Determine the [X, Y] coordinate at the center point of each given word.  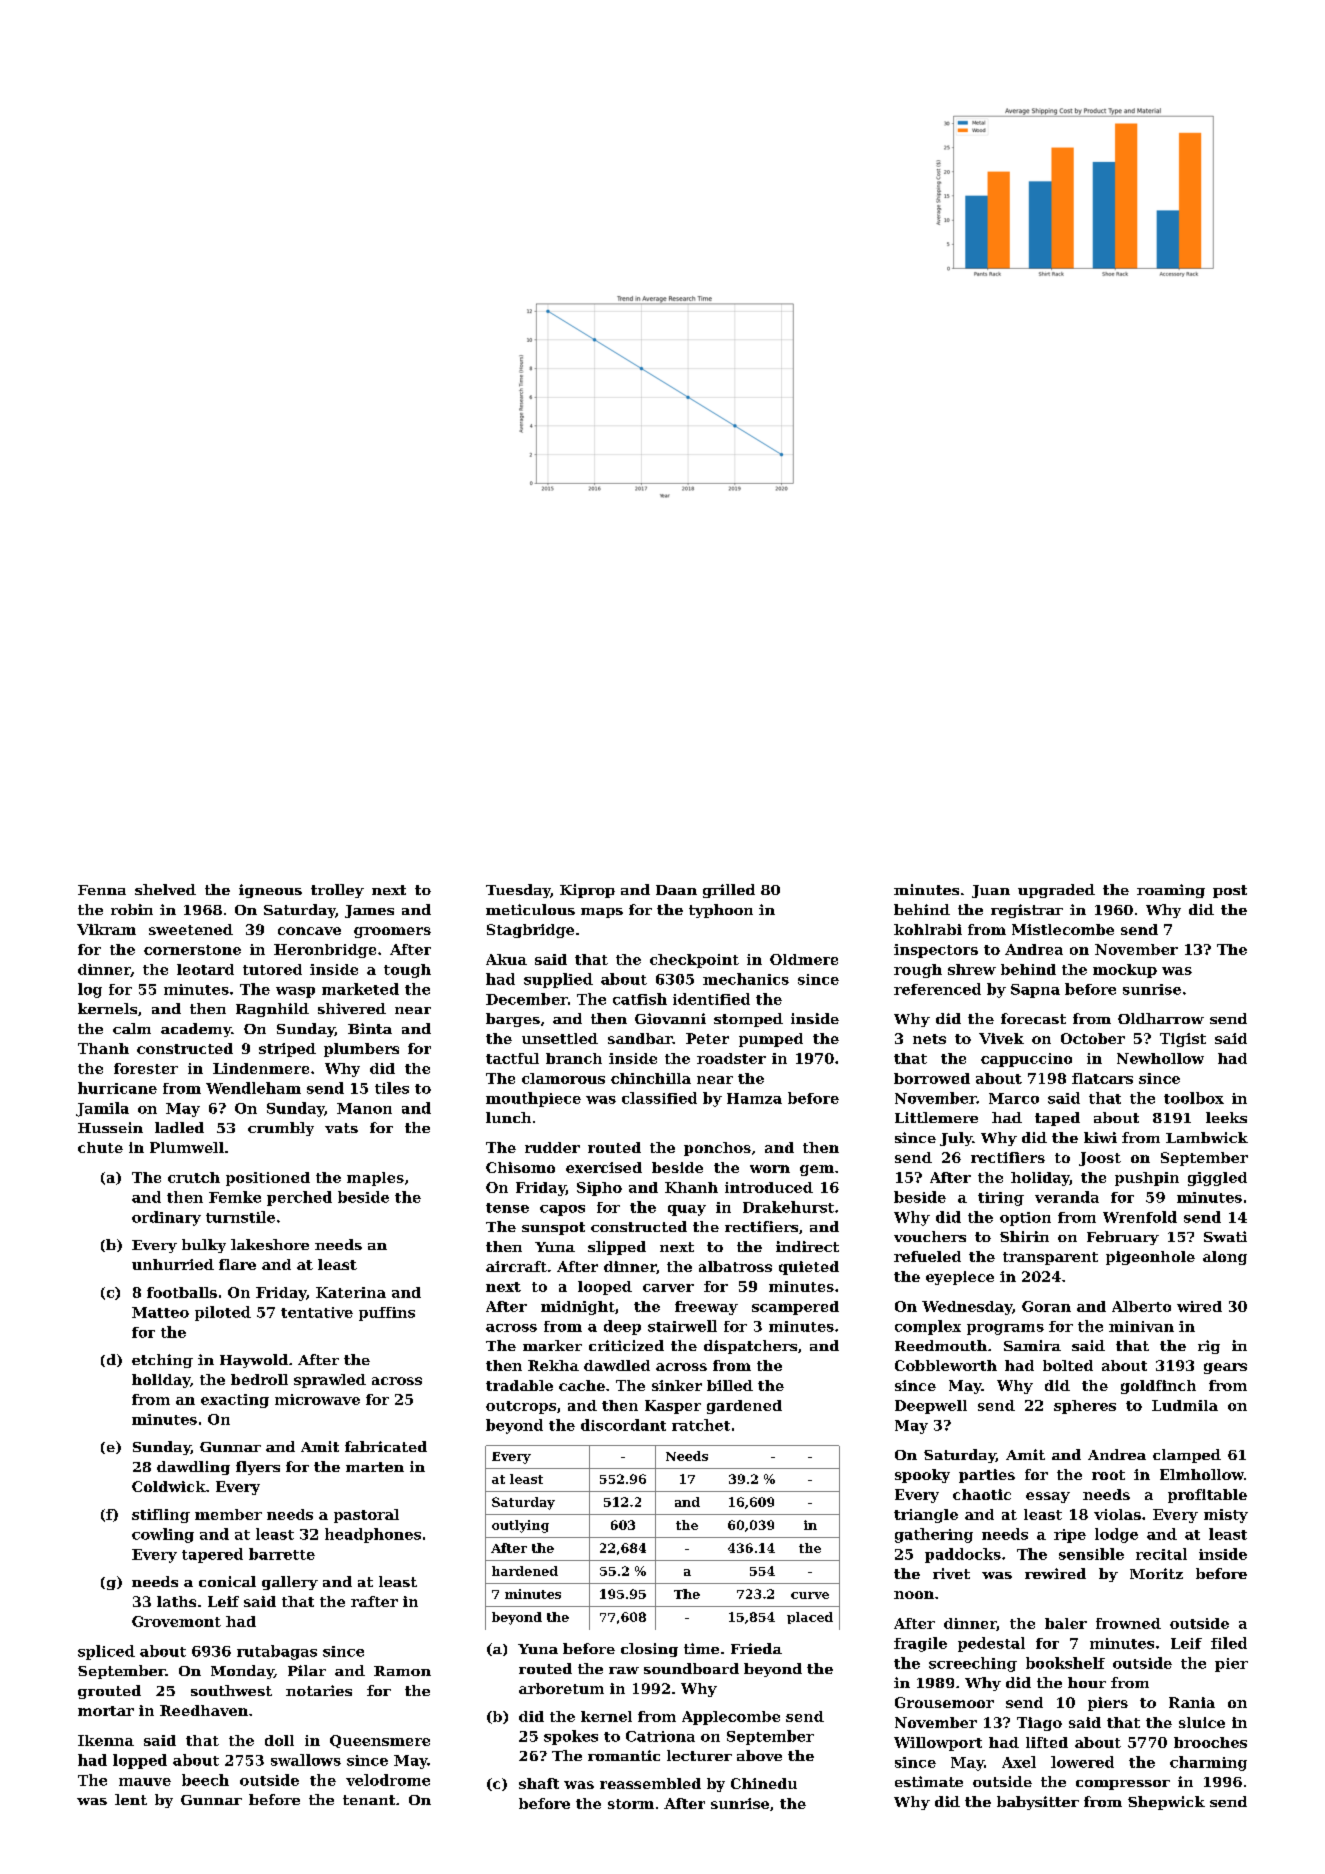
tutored [272, 969]
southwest [231, 1690]
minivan [1141, 1326]
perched [299, 1198]
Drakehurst [788, 1207]
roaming [1171, 891]
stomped [748, 1020]
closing [649, 1650]
